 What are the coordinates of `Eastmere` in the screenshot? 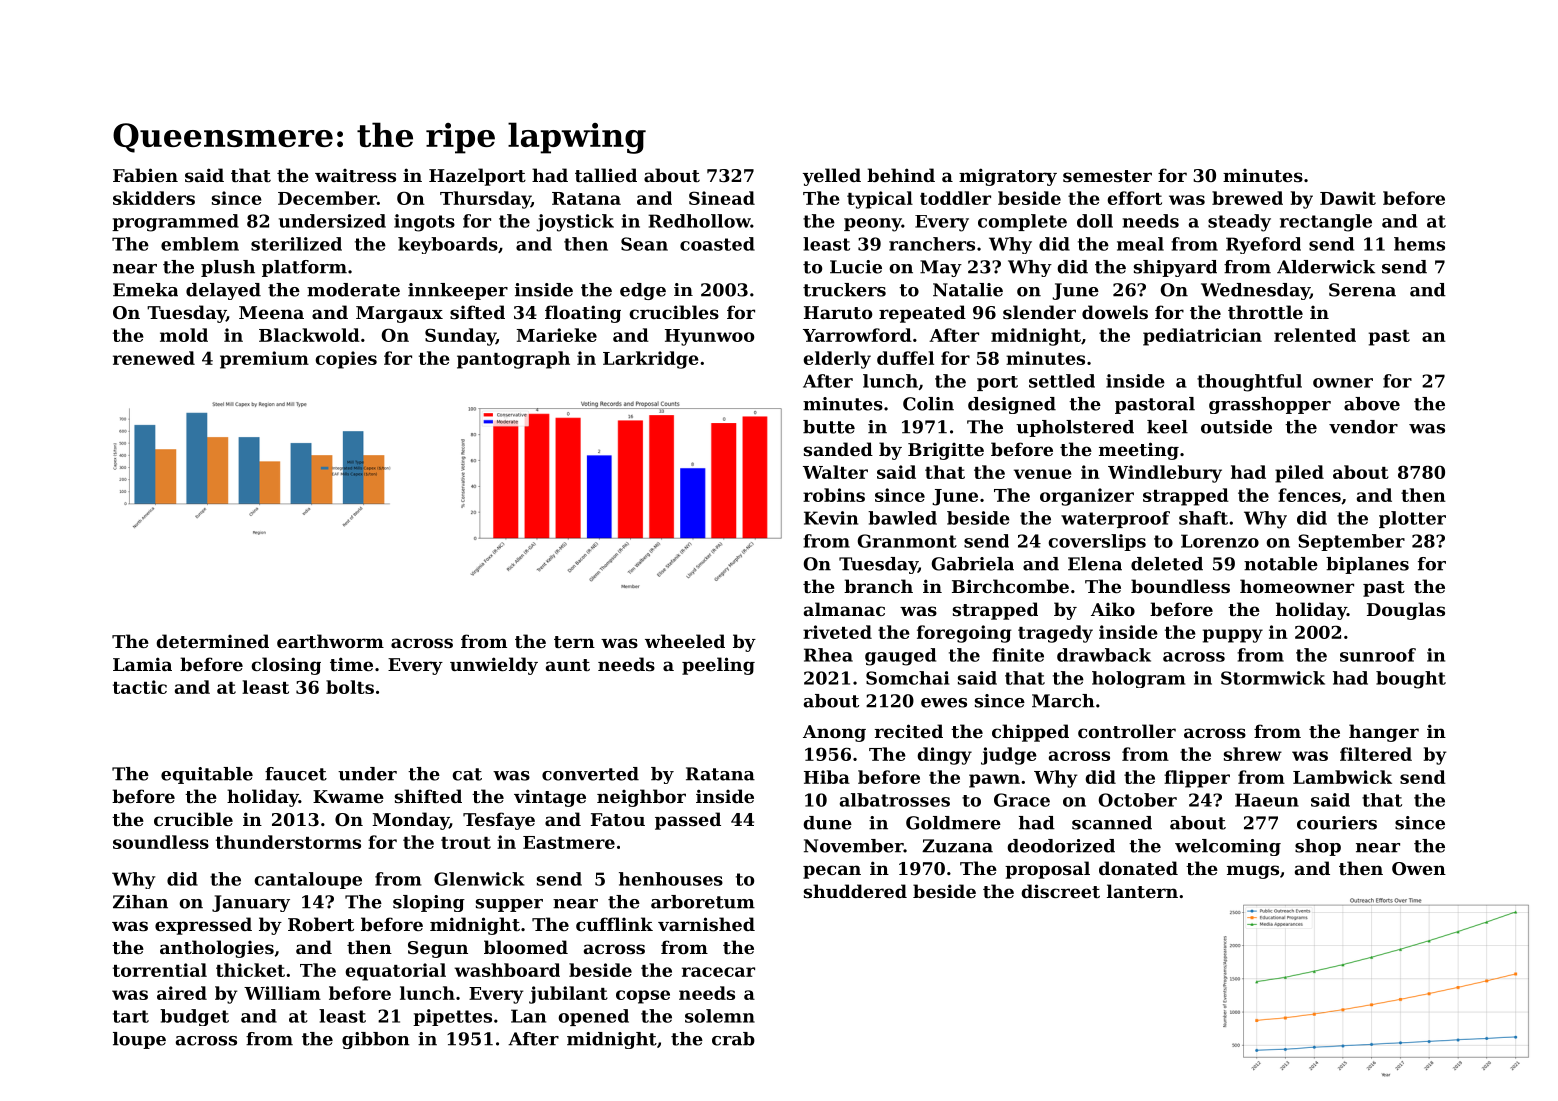 It's located at (569, 842).
